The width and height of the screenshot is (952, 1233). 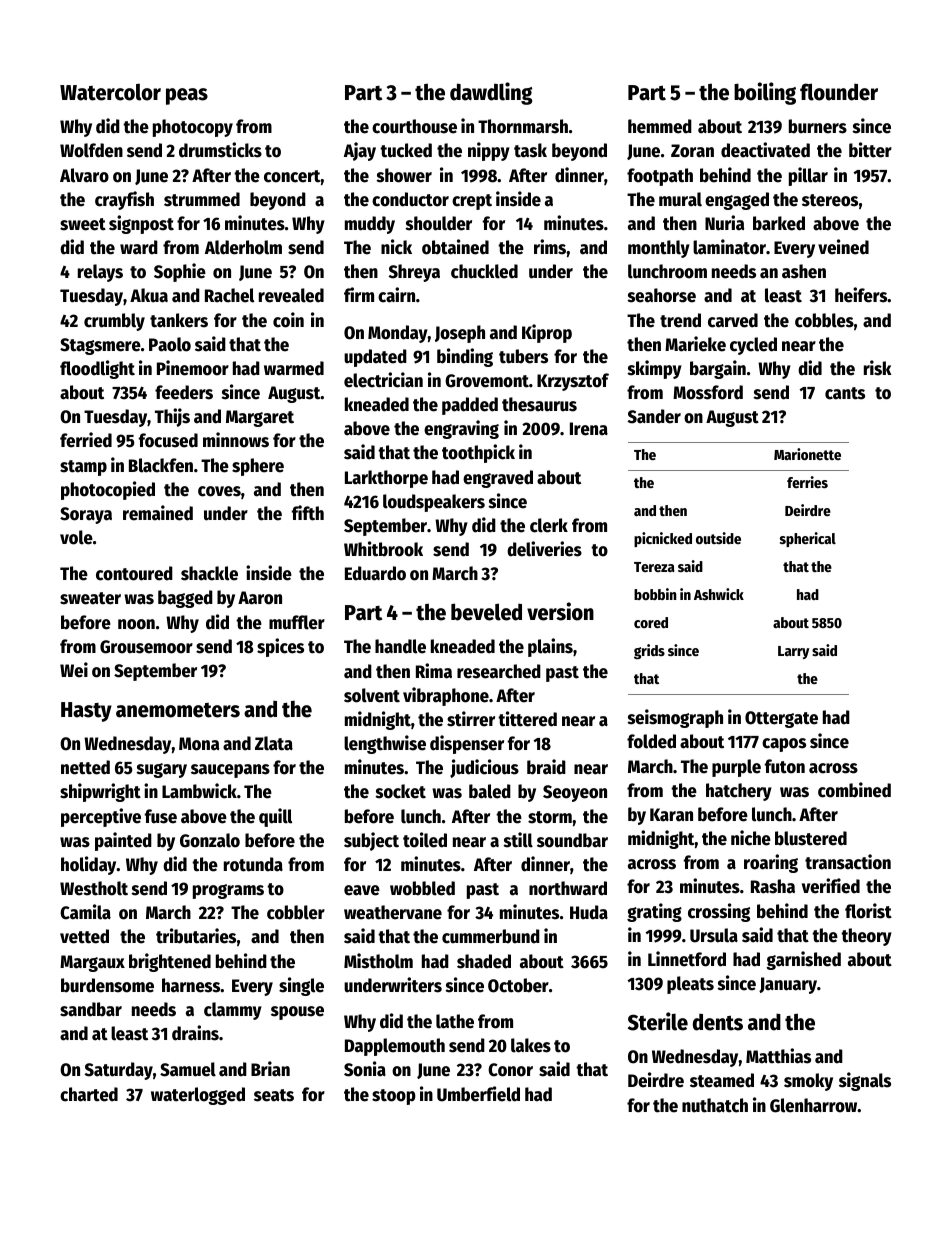 What do you see at coordinates (478, 1094) in the screenshot?
I see `Umberfield` at bounding box center [478, 1094].
